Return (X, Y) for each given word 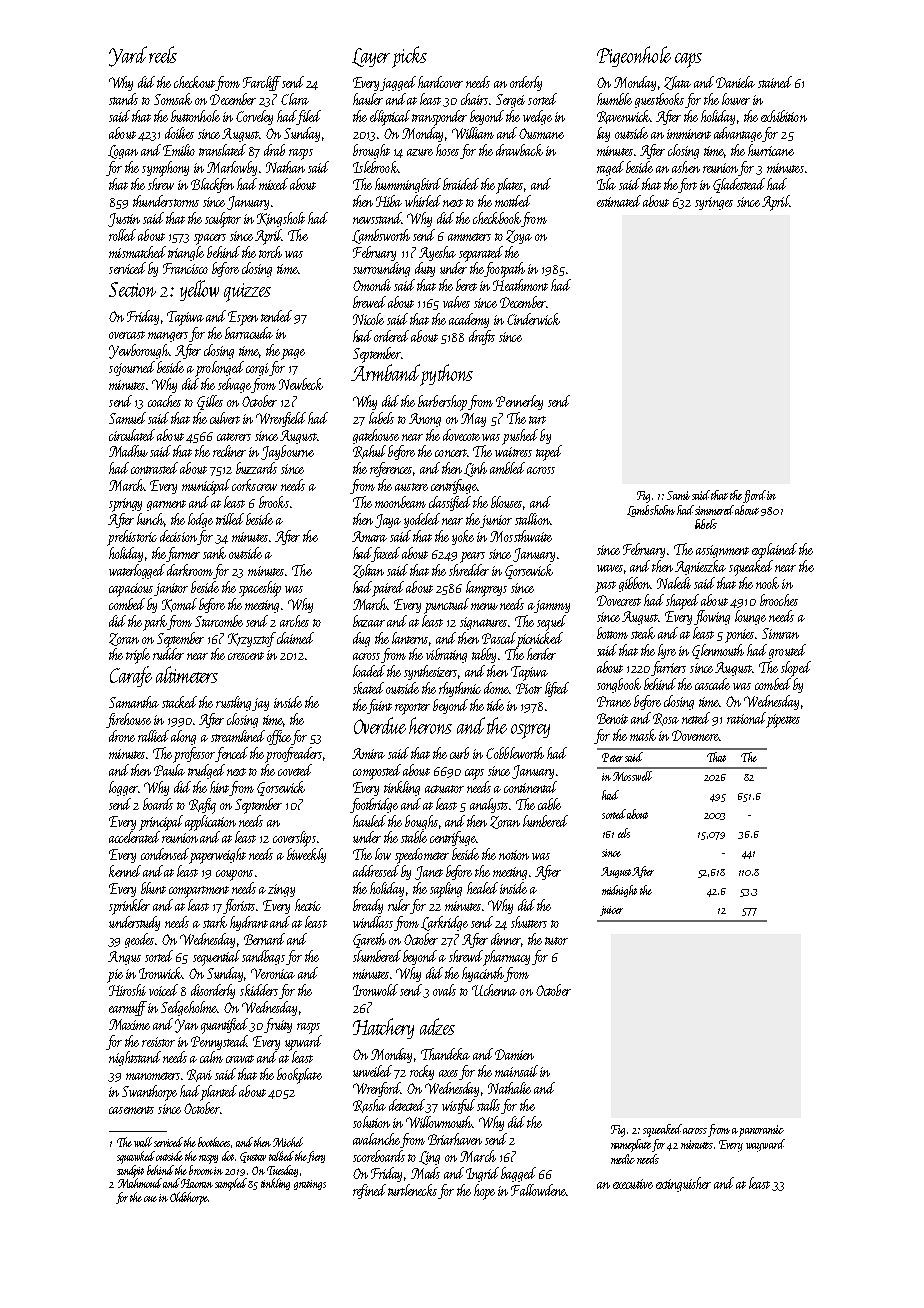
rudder (168, 654)
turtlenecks (412, 1190)
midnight (619, 891)
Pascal (499, 638)
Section (132, 289)
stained (775, 82)
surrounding (381, 269)
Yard (128, 56)
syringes (714, 203)
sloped (796, 669)
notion (514, 855)
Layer (371, 57)
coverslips (294, 839)
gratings (310, 1185)
